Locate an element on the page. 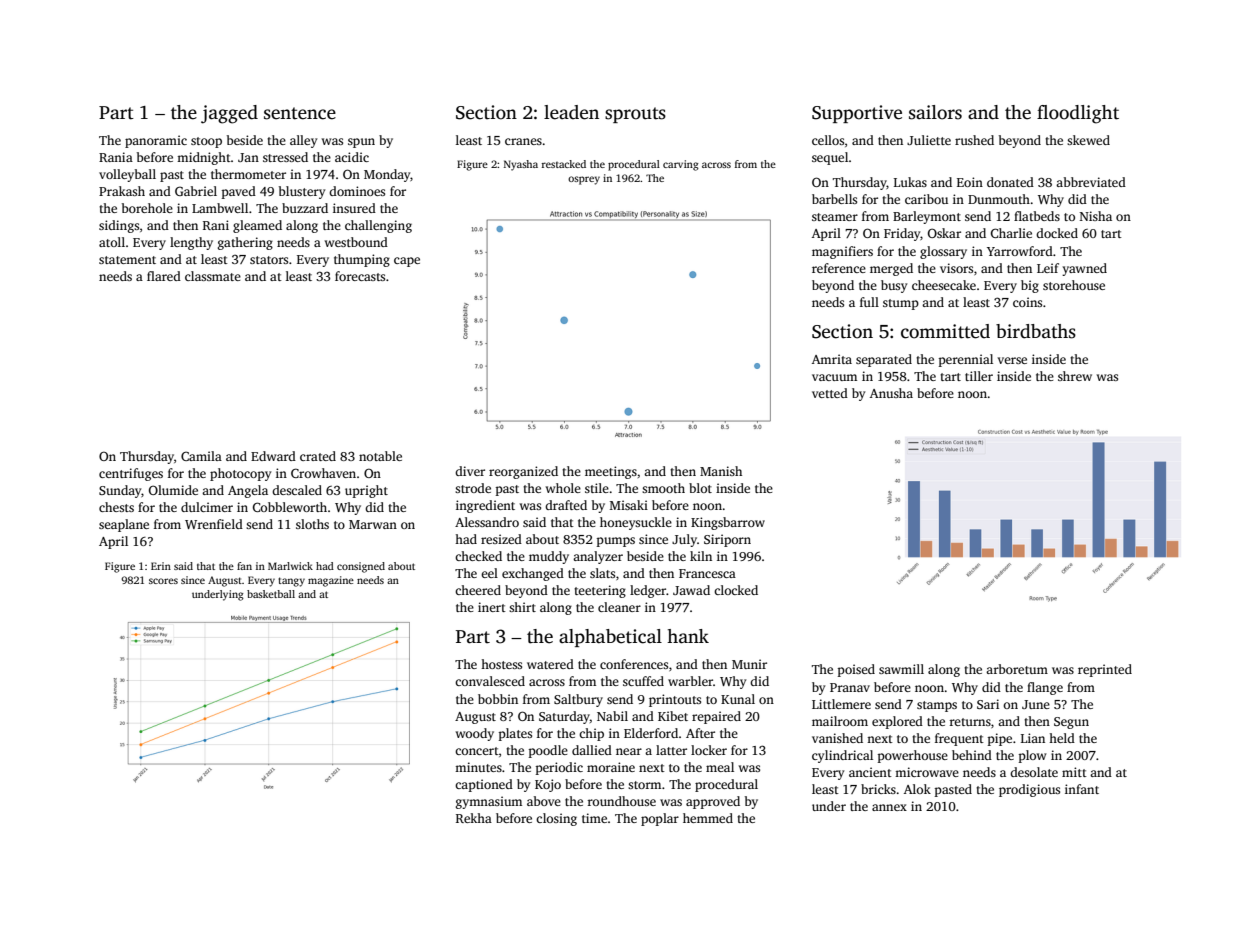 The width and height of the image is (1233, 952). spun is located at coordinates (361, 143).
